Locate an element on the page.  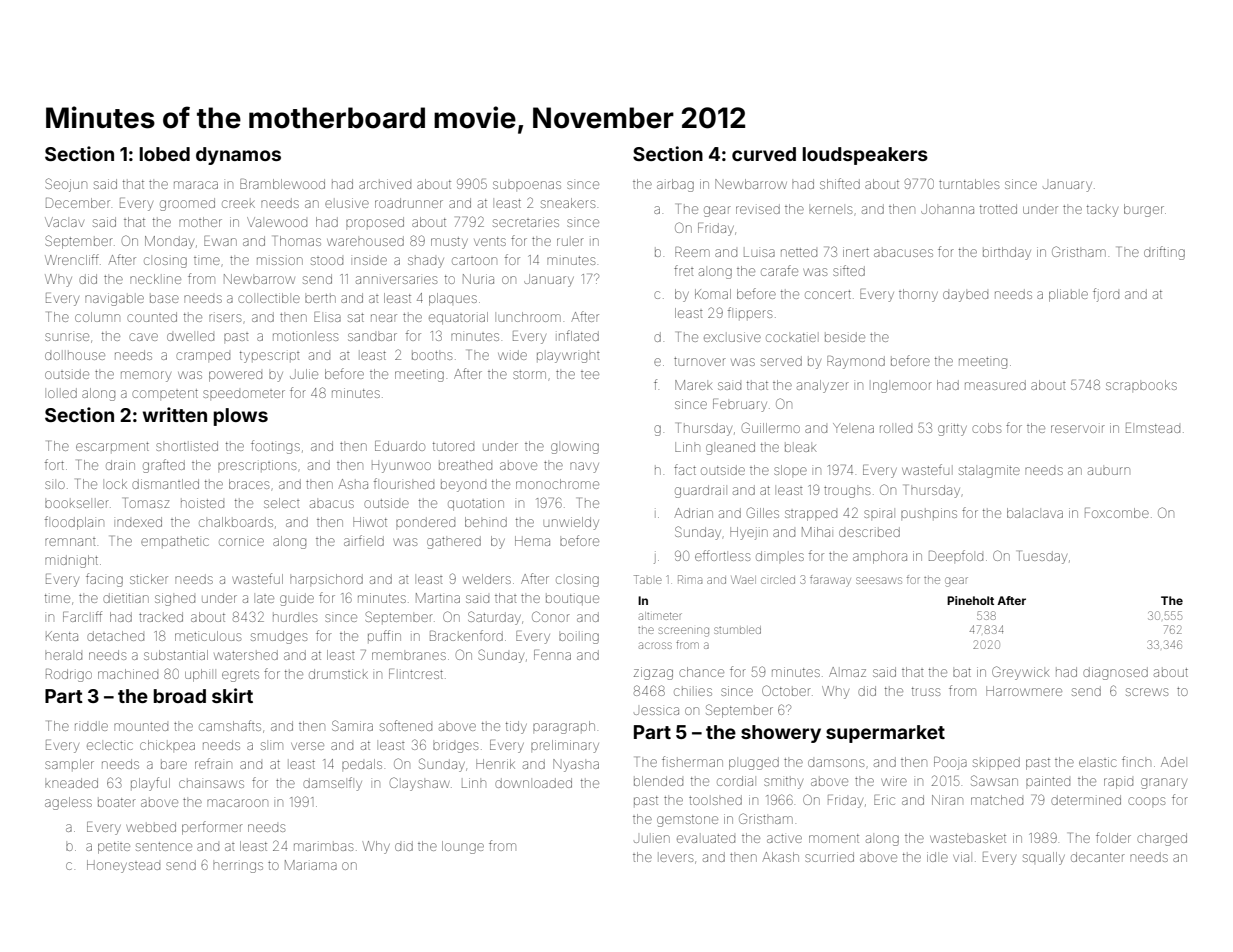
supermarket is located at coordinates (885, 734).
